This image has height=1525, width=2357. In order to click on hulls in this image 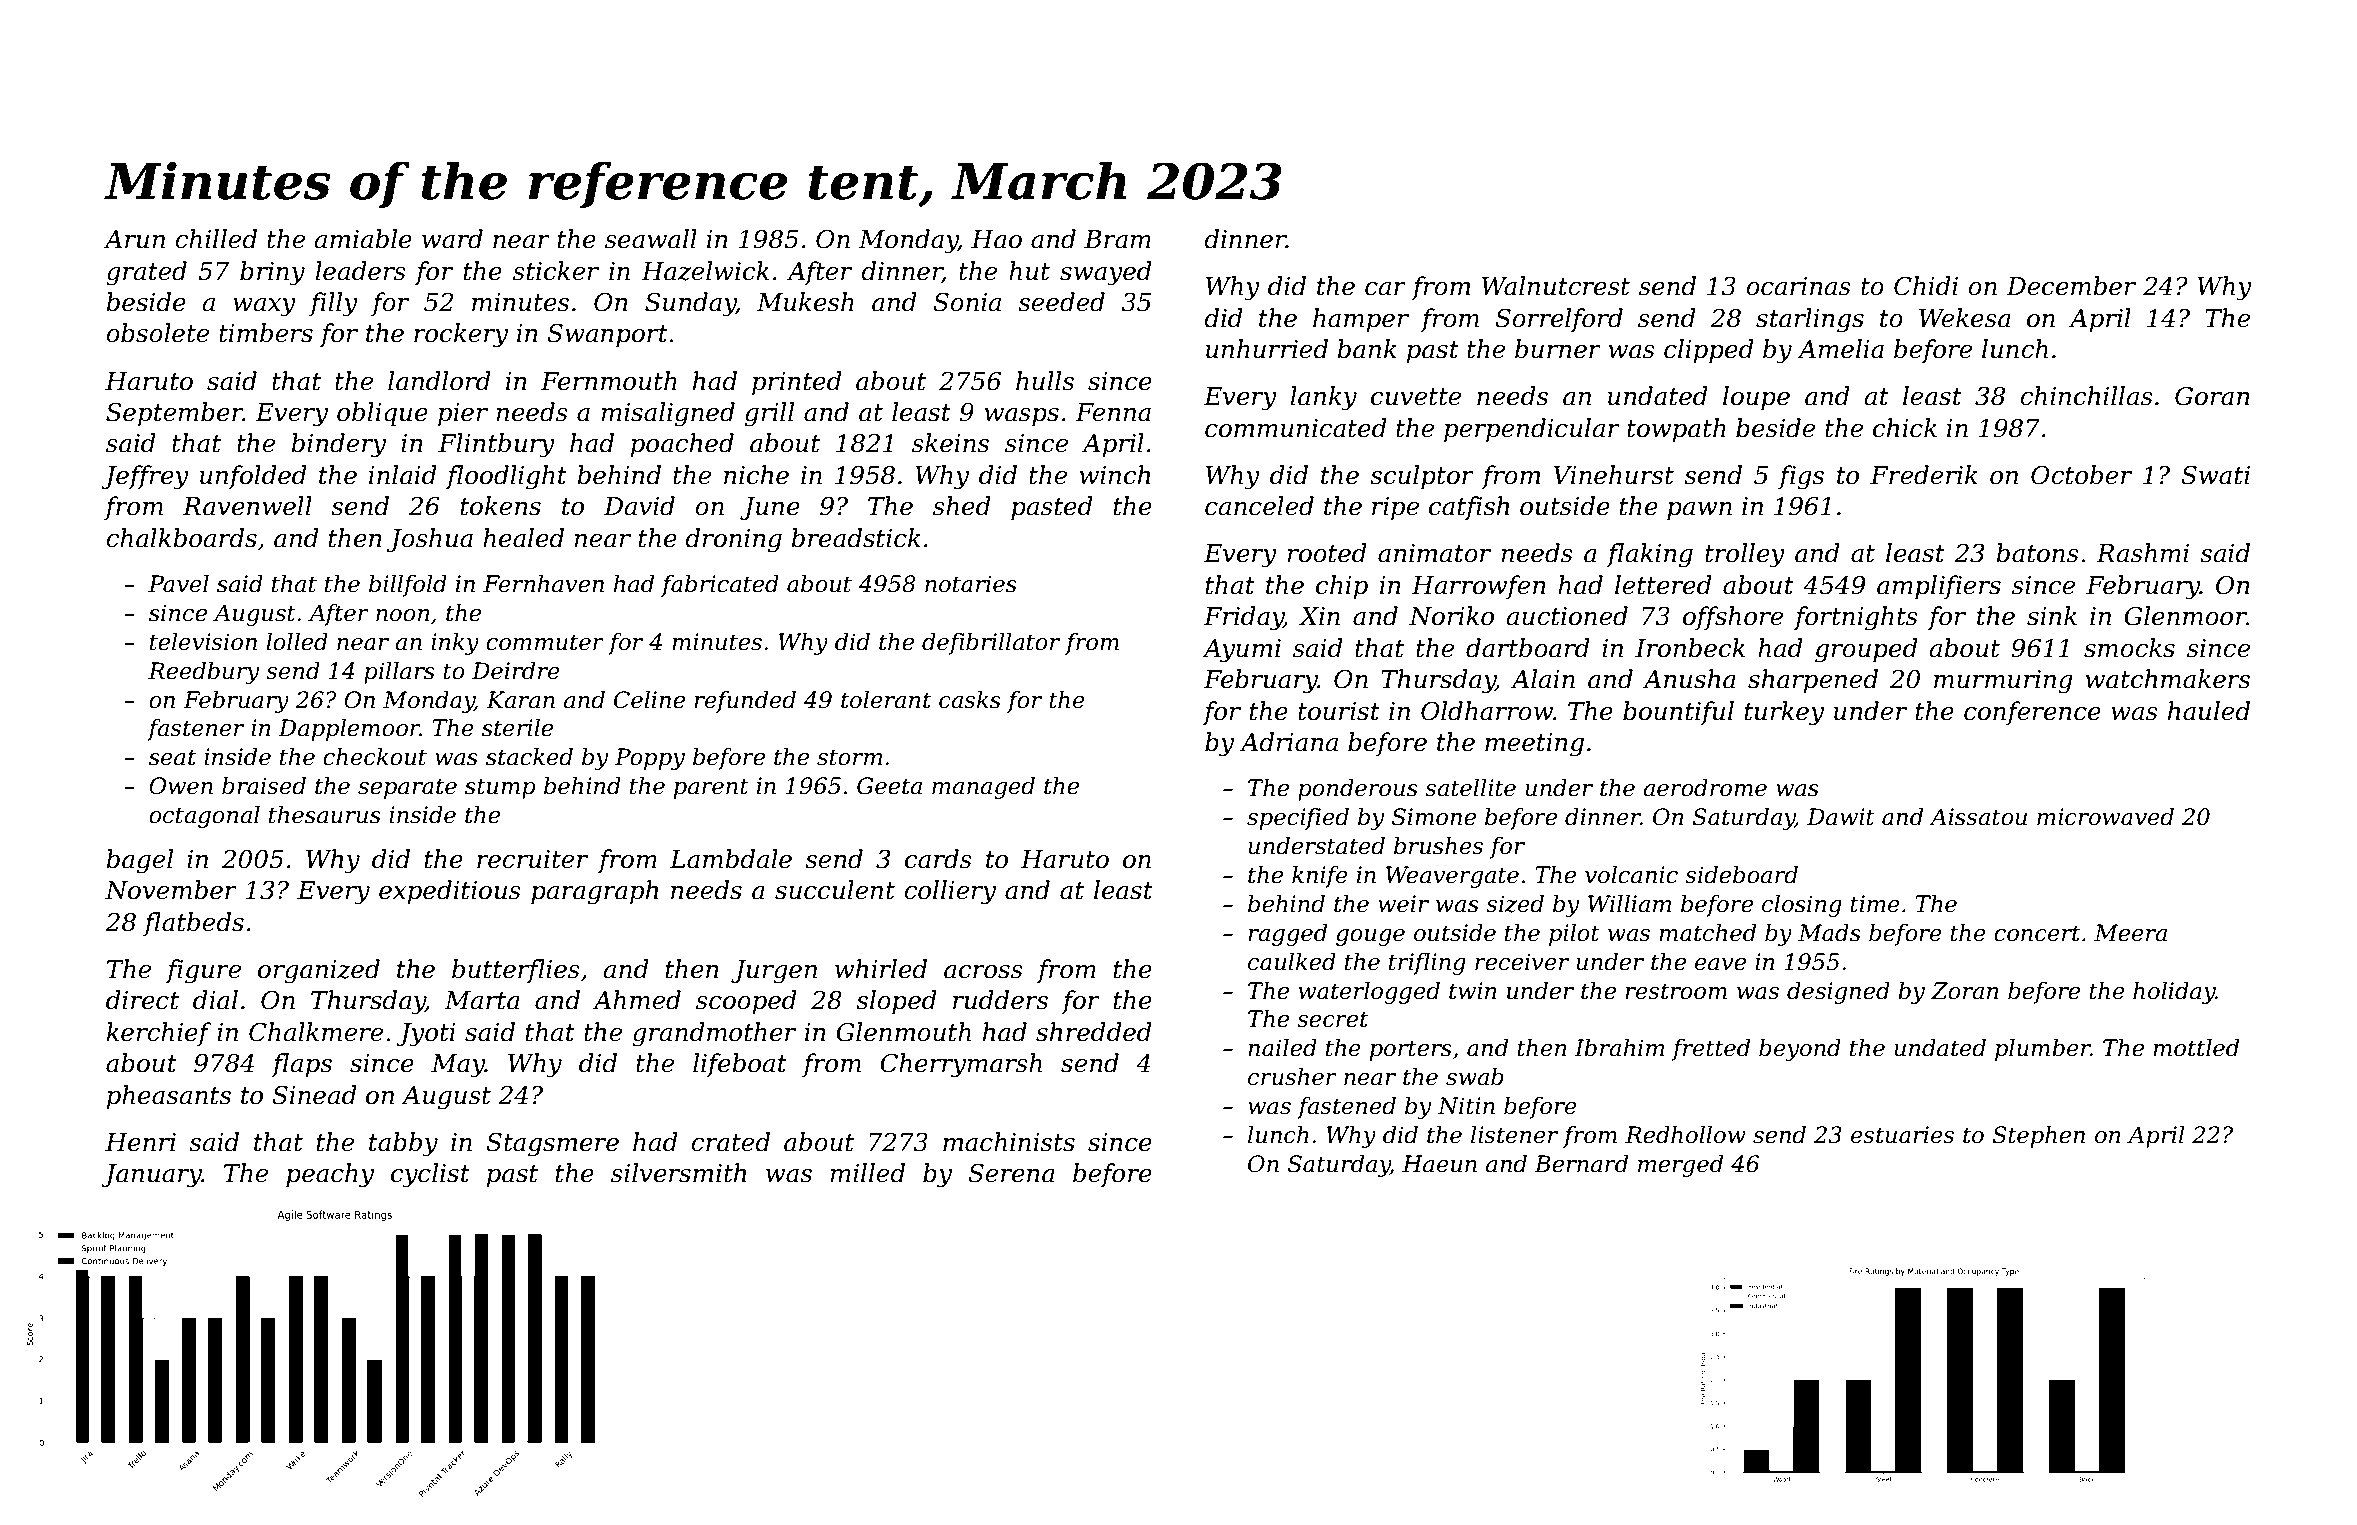, I will do `click(1045, 381)`.
